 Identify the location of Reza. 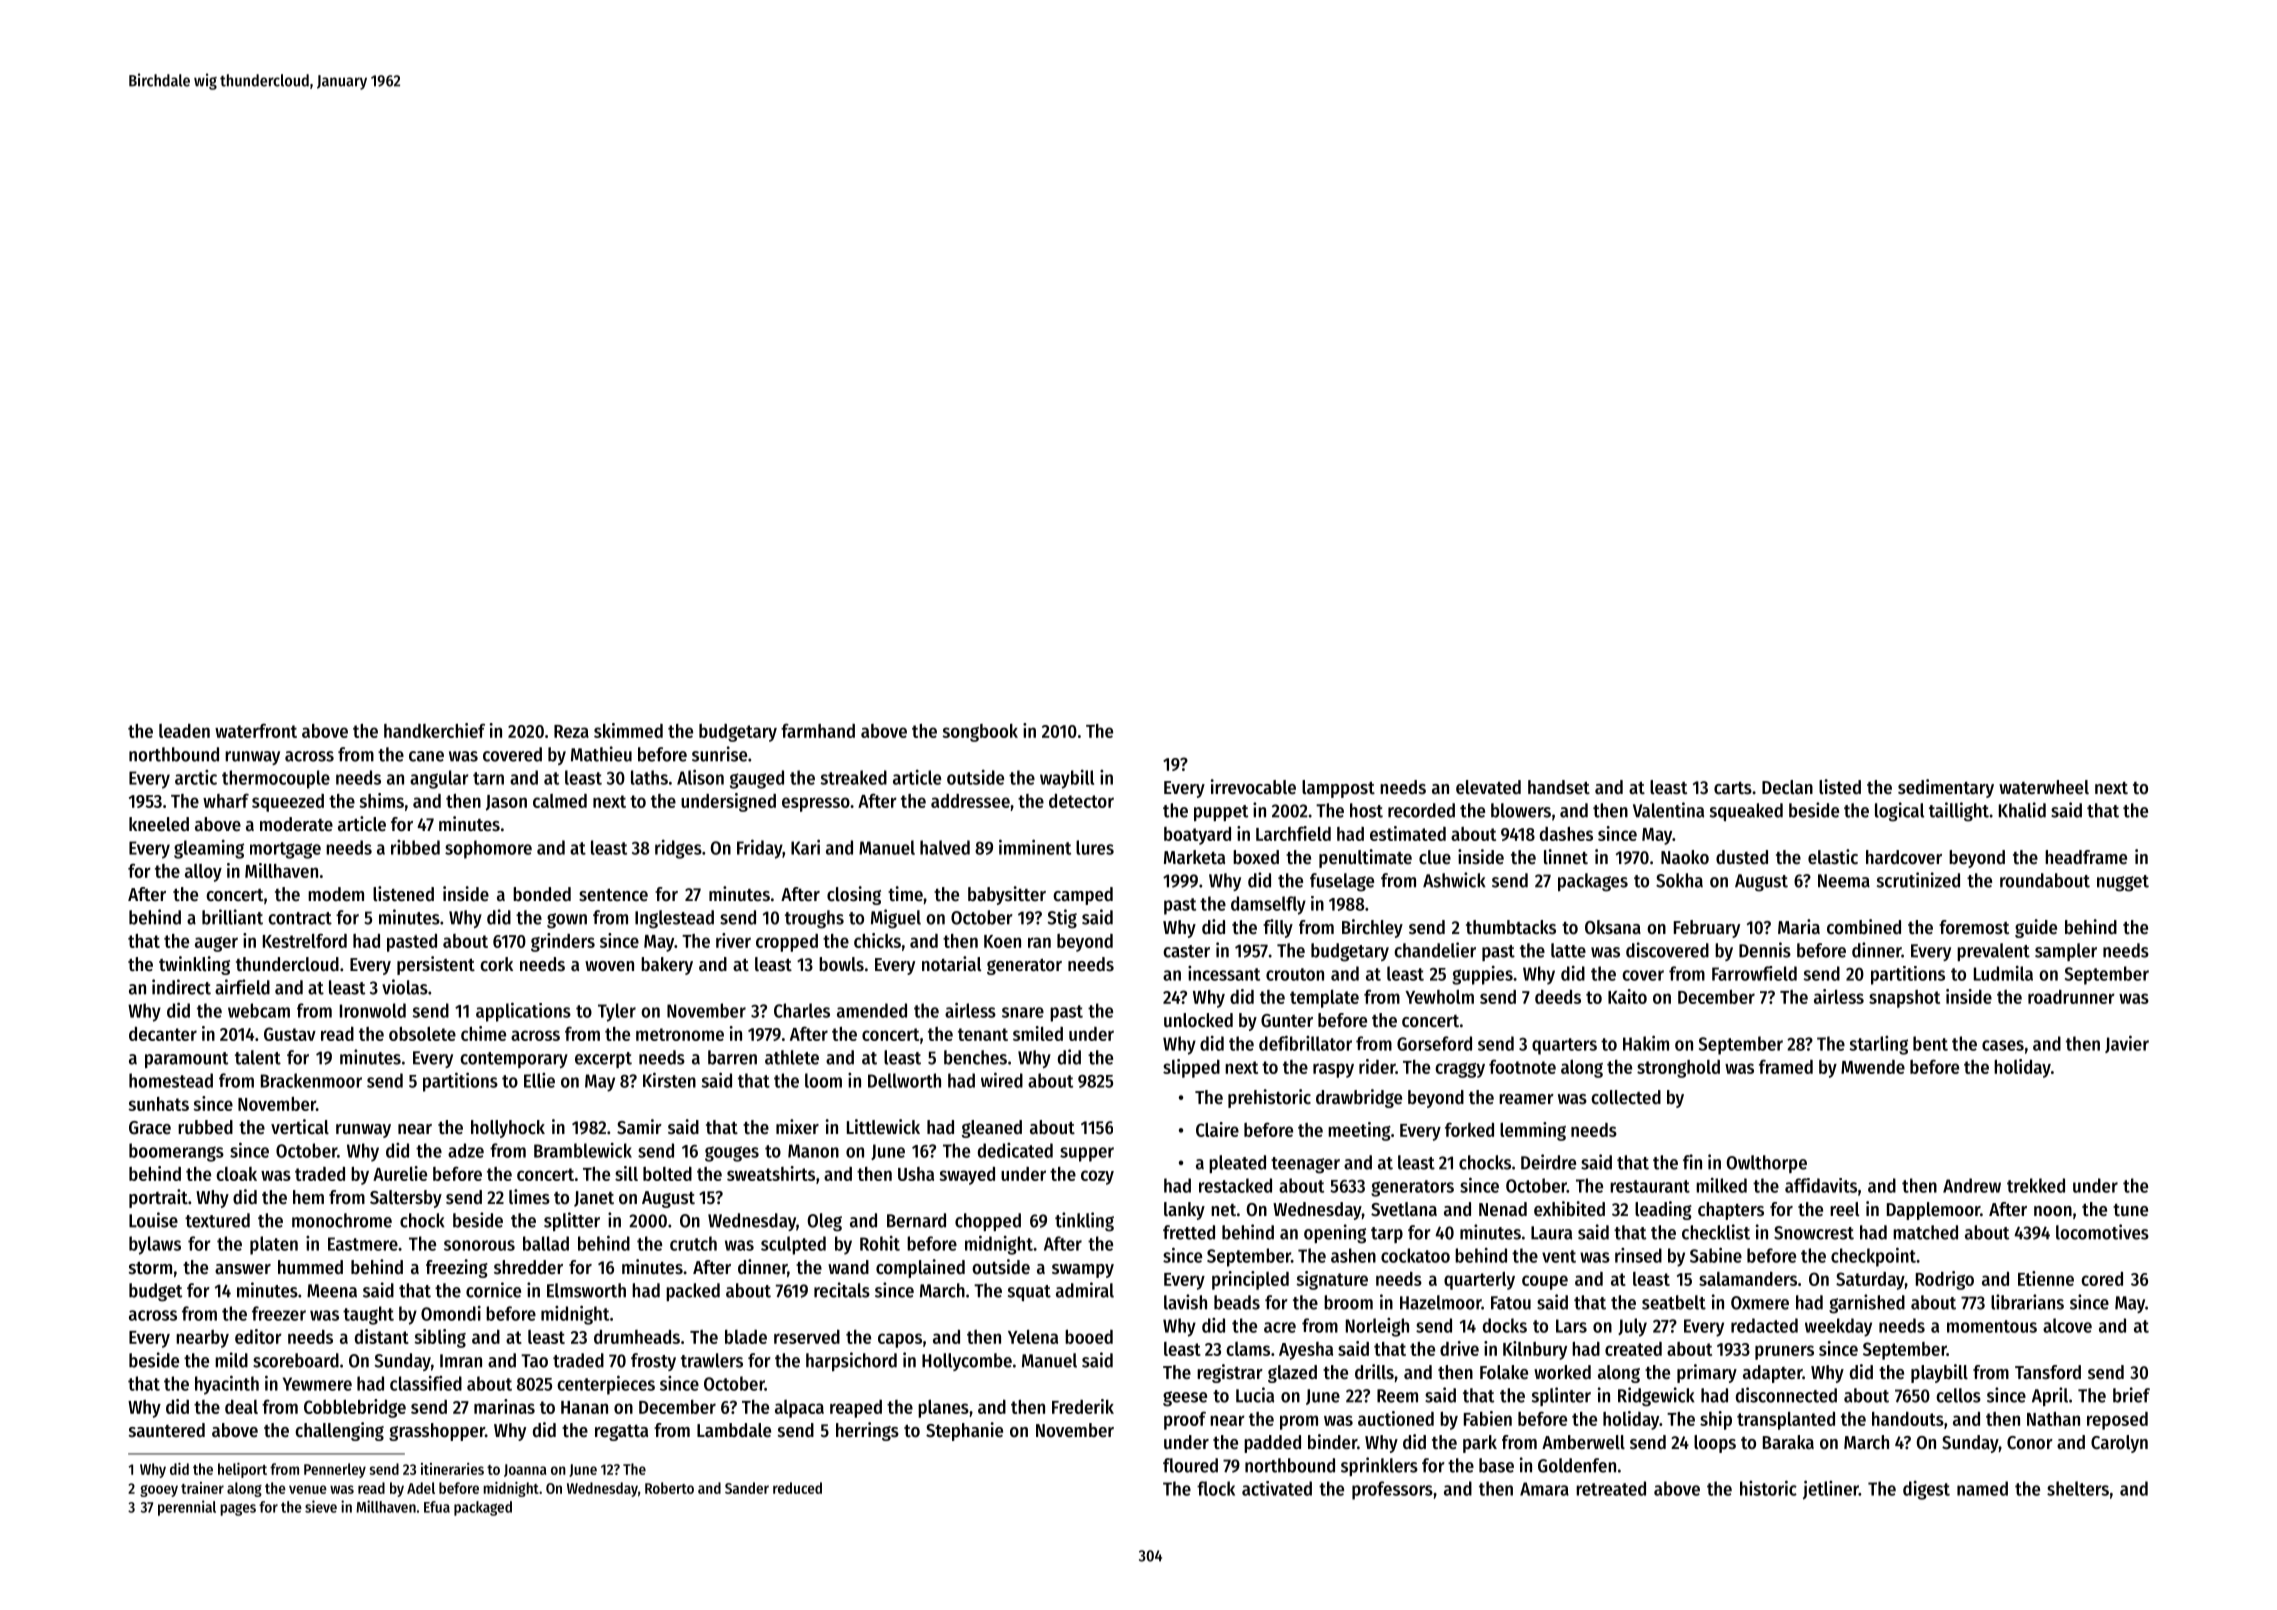
(571, 731).
